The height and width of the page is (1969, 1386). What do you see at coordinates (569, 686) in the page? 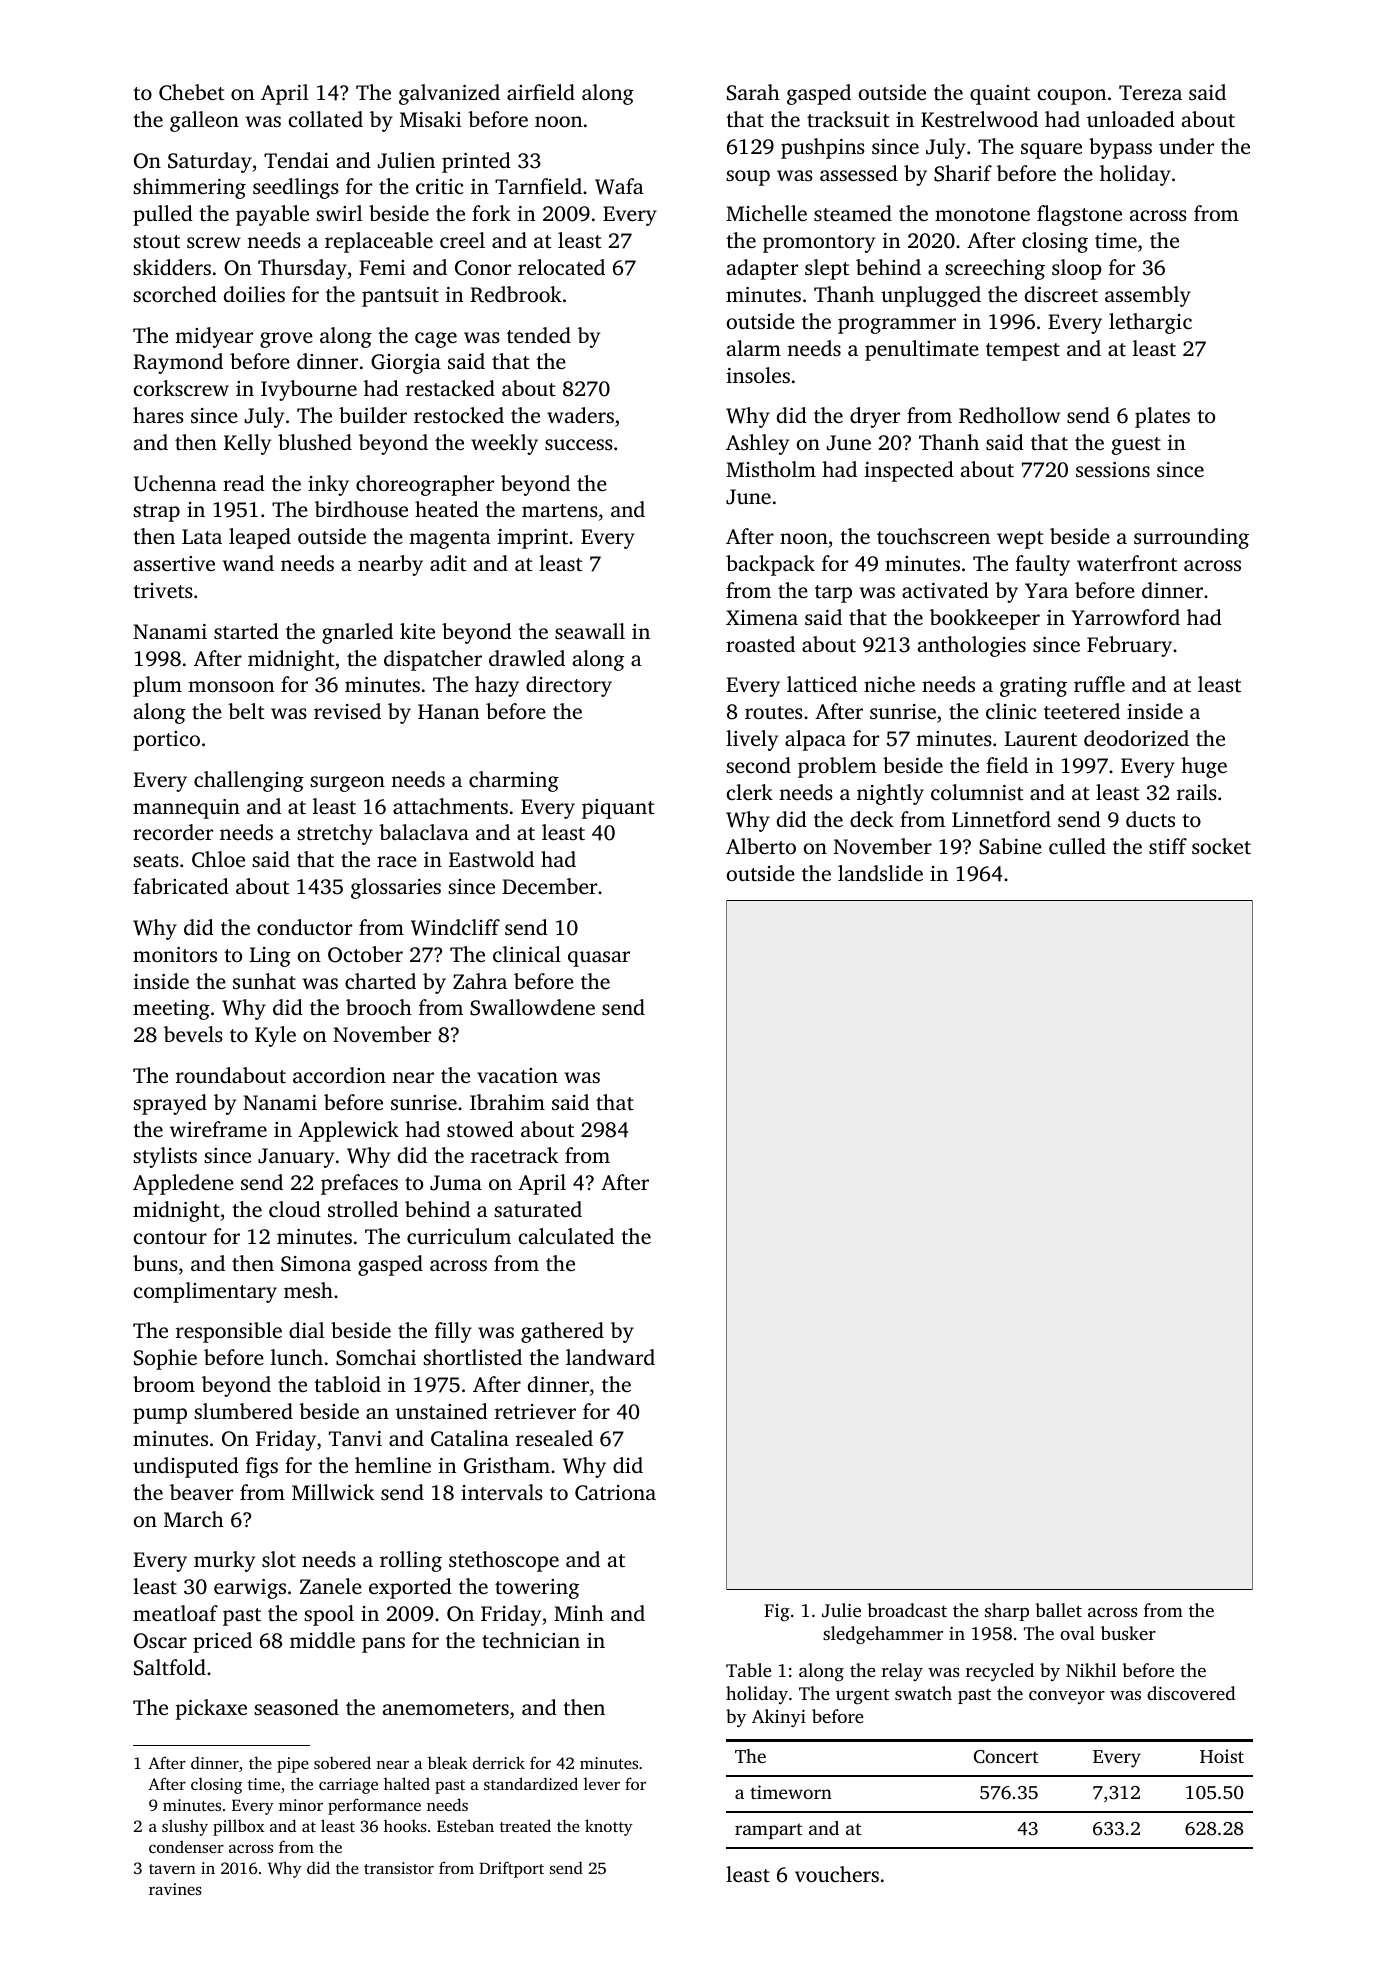
I see `directory` at bounding box center [569, 686].
